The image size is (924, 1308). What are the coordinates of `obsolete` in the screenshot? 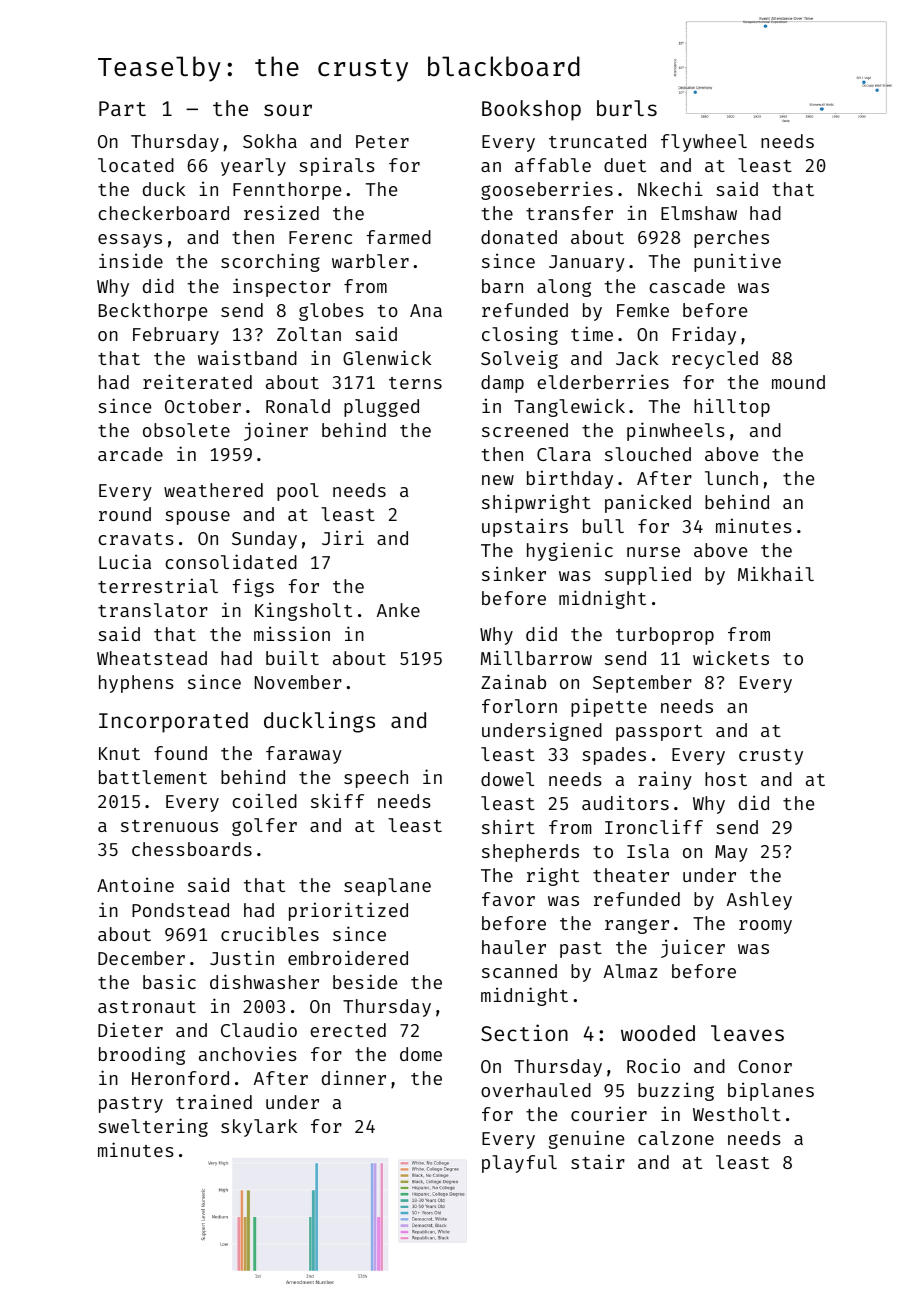 It's located at (186, 430).
